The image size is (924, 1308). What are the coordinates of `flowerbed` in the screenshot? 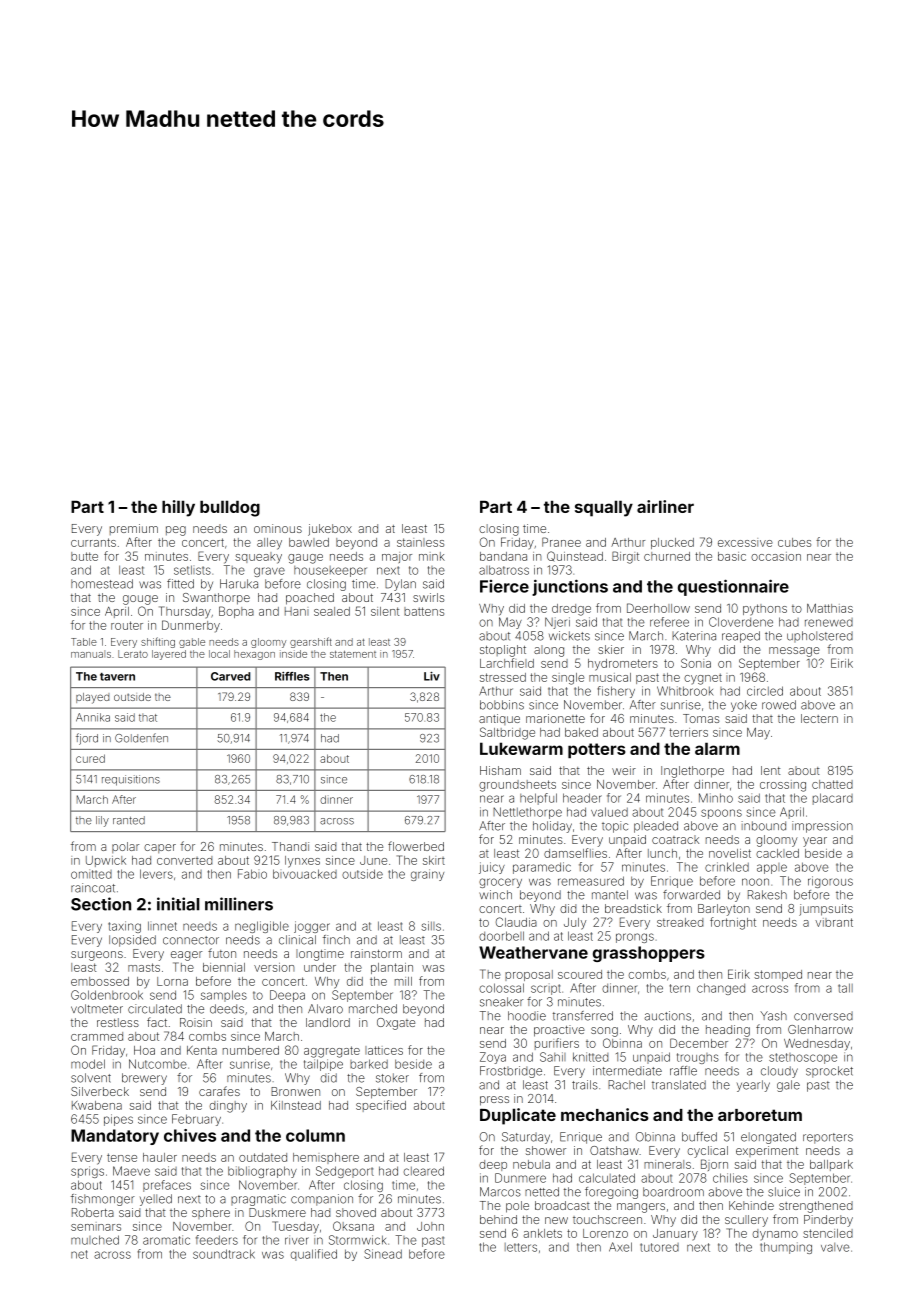 It's located at (416, 846).
